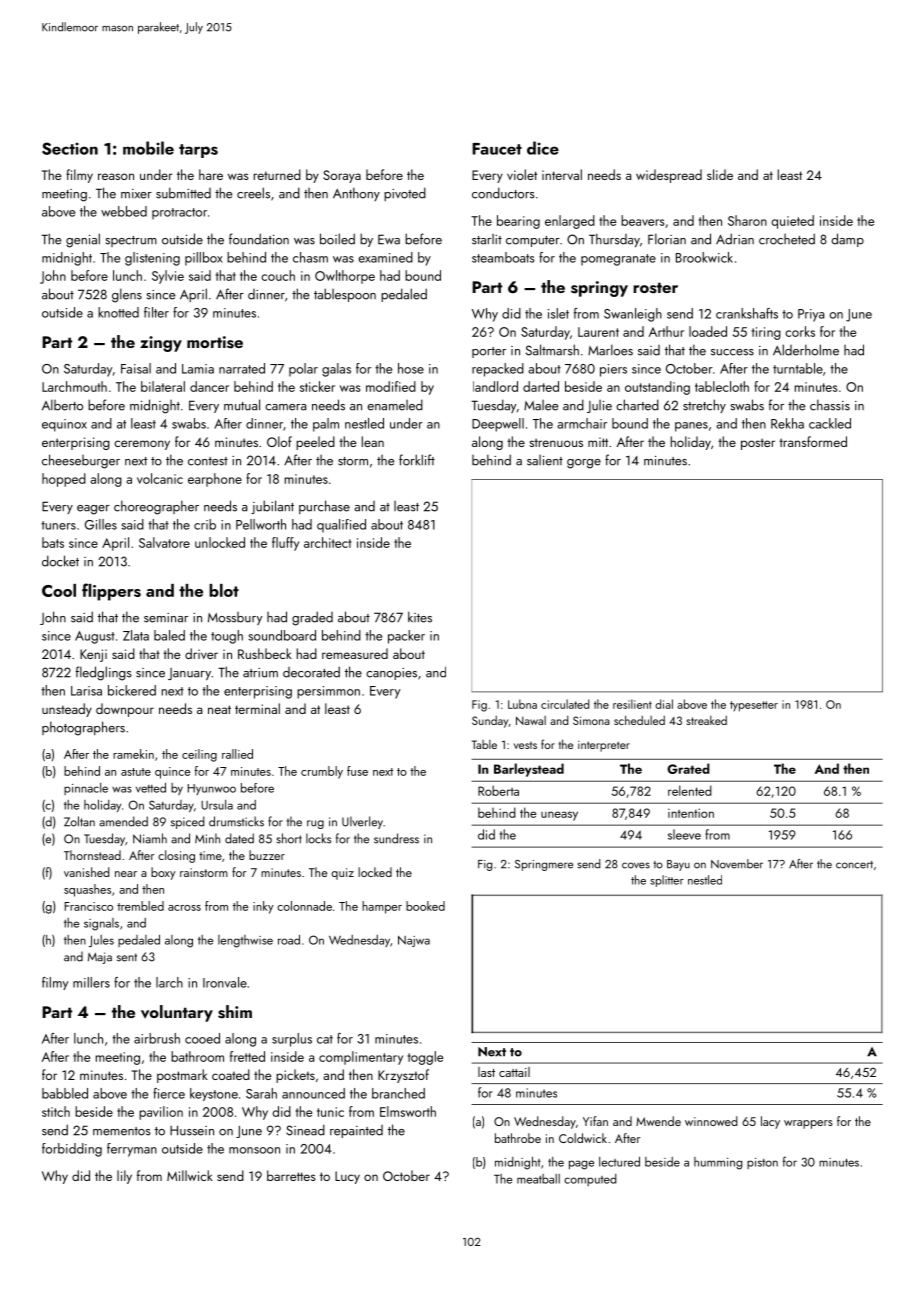 This screenshot has height=1308, width=924. I want to click on contest, so click(208, 461).
